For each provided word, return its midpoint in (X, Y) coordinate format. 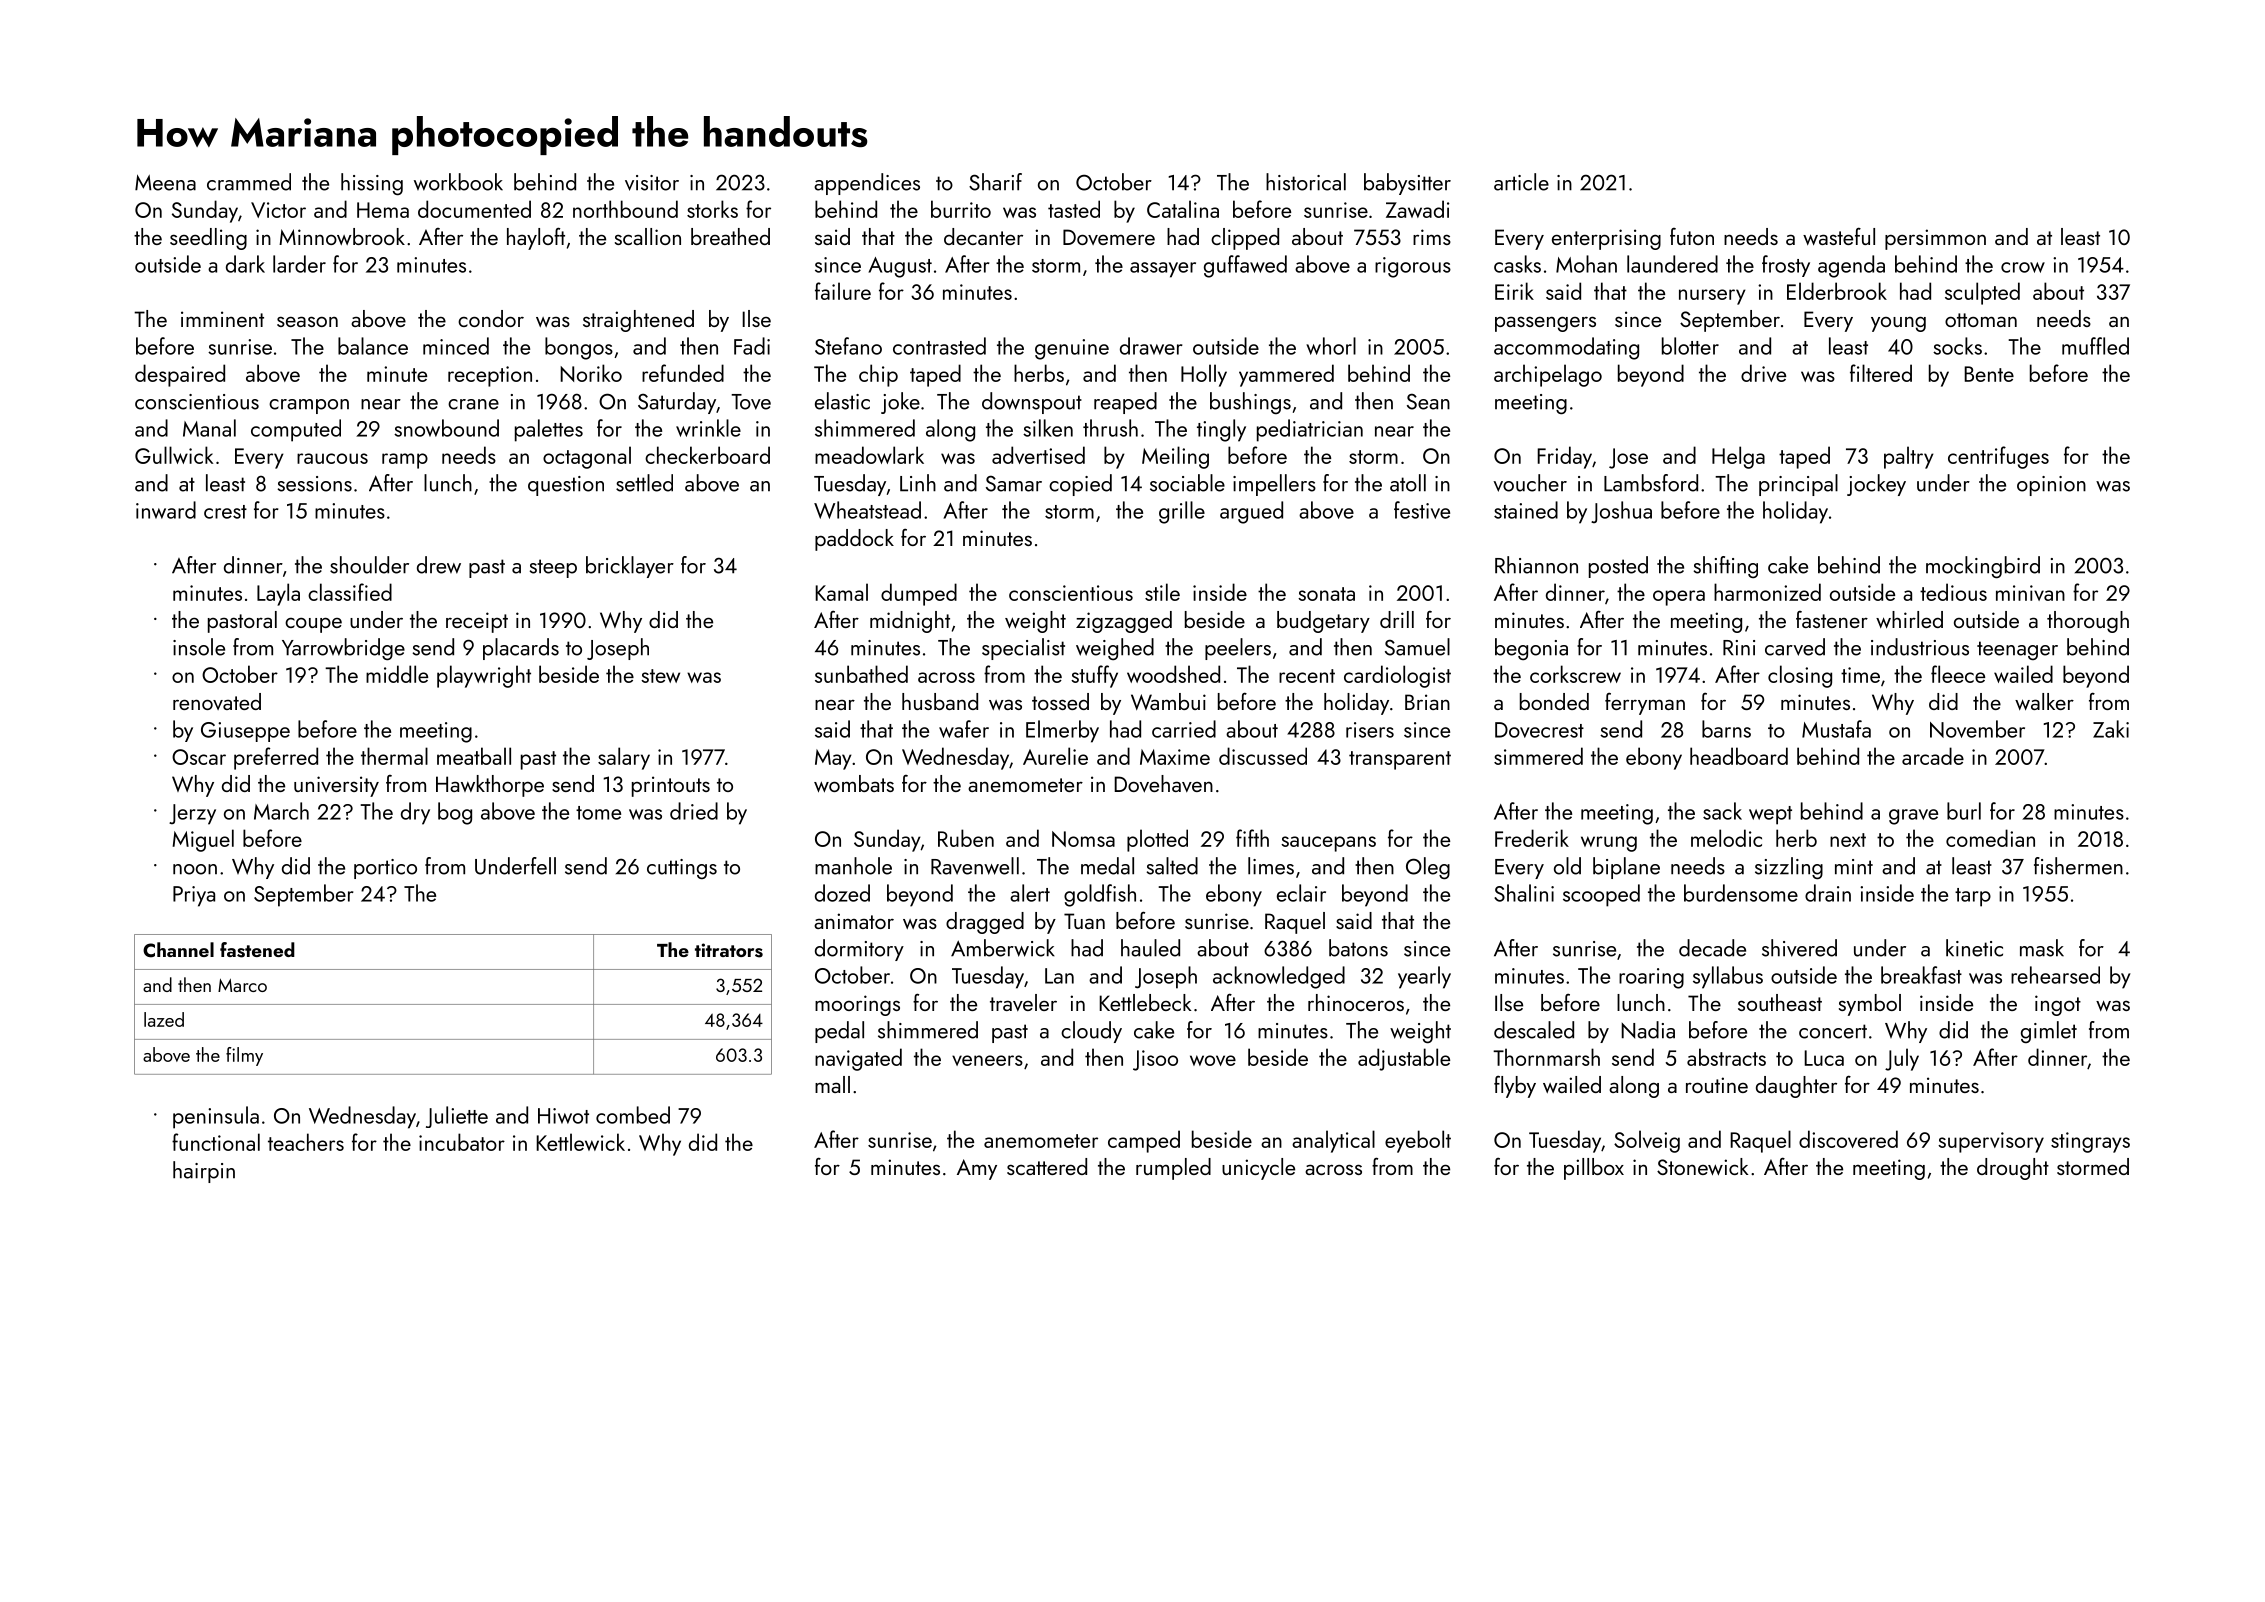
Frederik (1532, 838)
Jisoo (1155, 1060)
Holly (1204, 375)
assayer (1163, 270)
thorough (2088, 622)
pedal (839, 1032)
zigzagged (1124, 622)
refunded (683, 373)
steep (553, 568)
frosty (1786, 266)
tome (598, 813)
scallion (648, 236)
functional (216, 1142)
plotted (1157, 840)
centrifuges (1998, 457)
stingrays (2090, 1142)
